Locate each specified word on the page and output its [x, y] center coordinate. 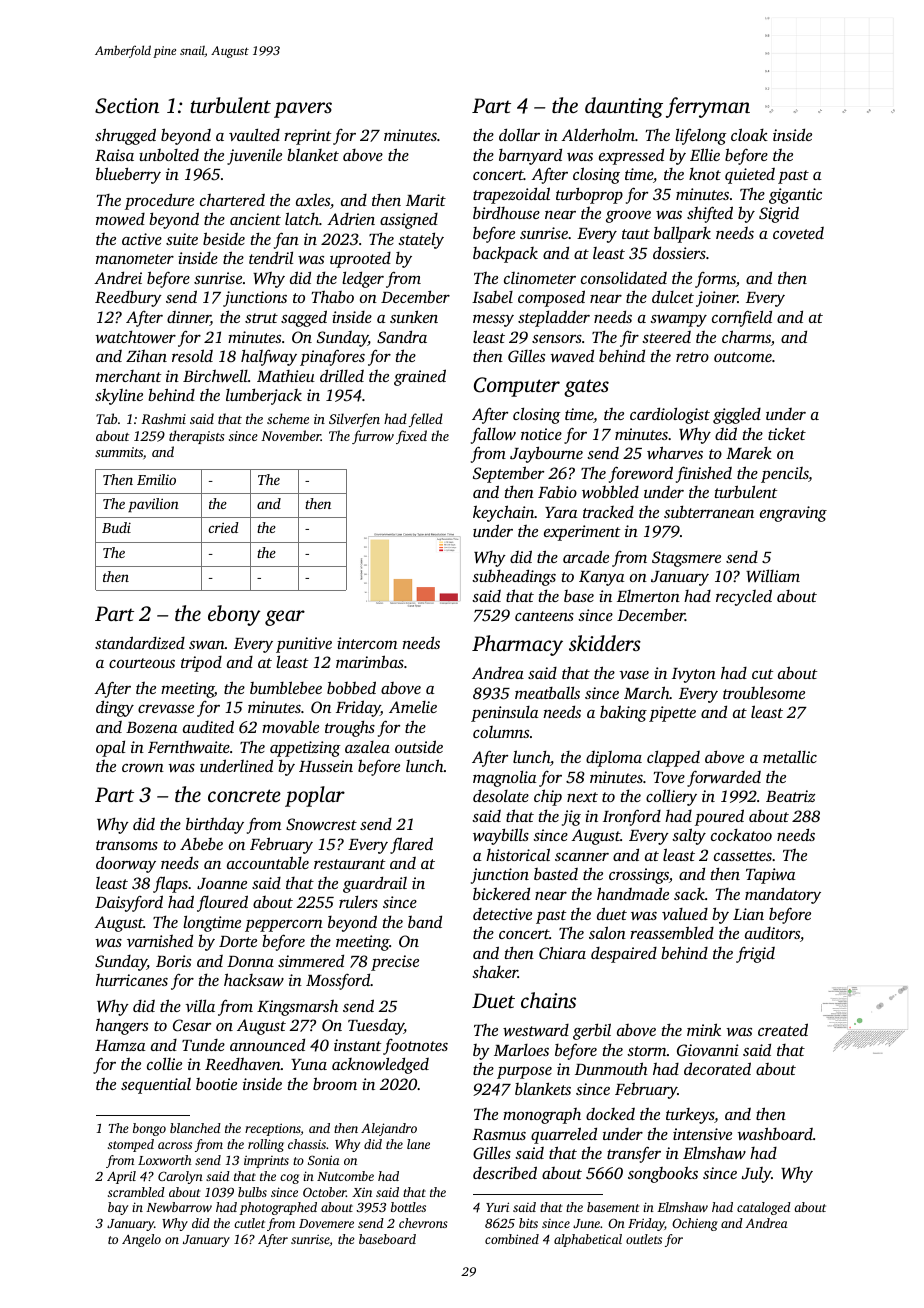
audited [208, 726]
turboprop [589, 195]
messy [493, 321]
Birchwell [215, 375]
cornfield [742, 318]
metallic [790, 756]
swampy [678, 321]
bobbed [351, 687]
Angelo [141, 1240]
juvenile [254, 156]
